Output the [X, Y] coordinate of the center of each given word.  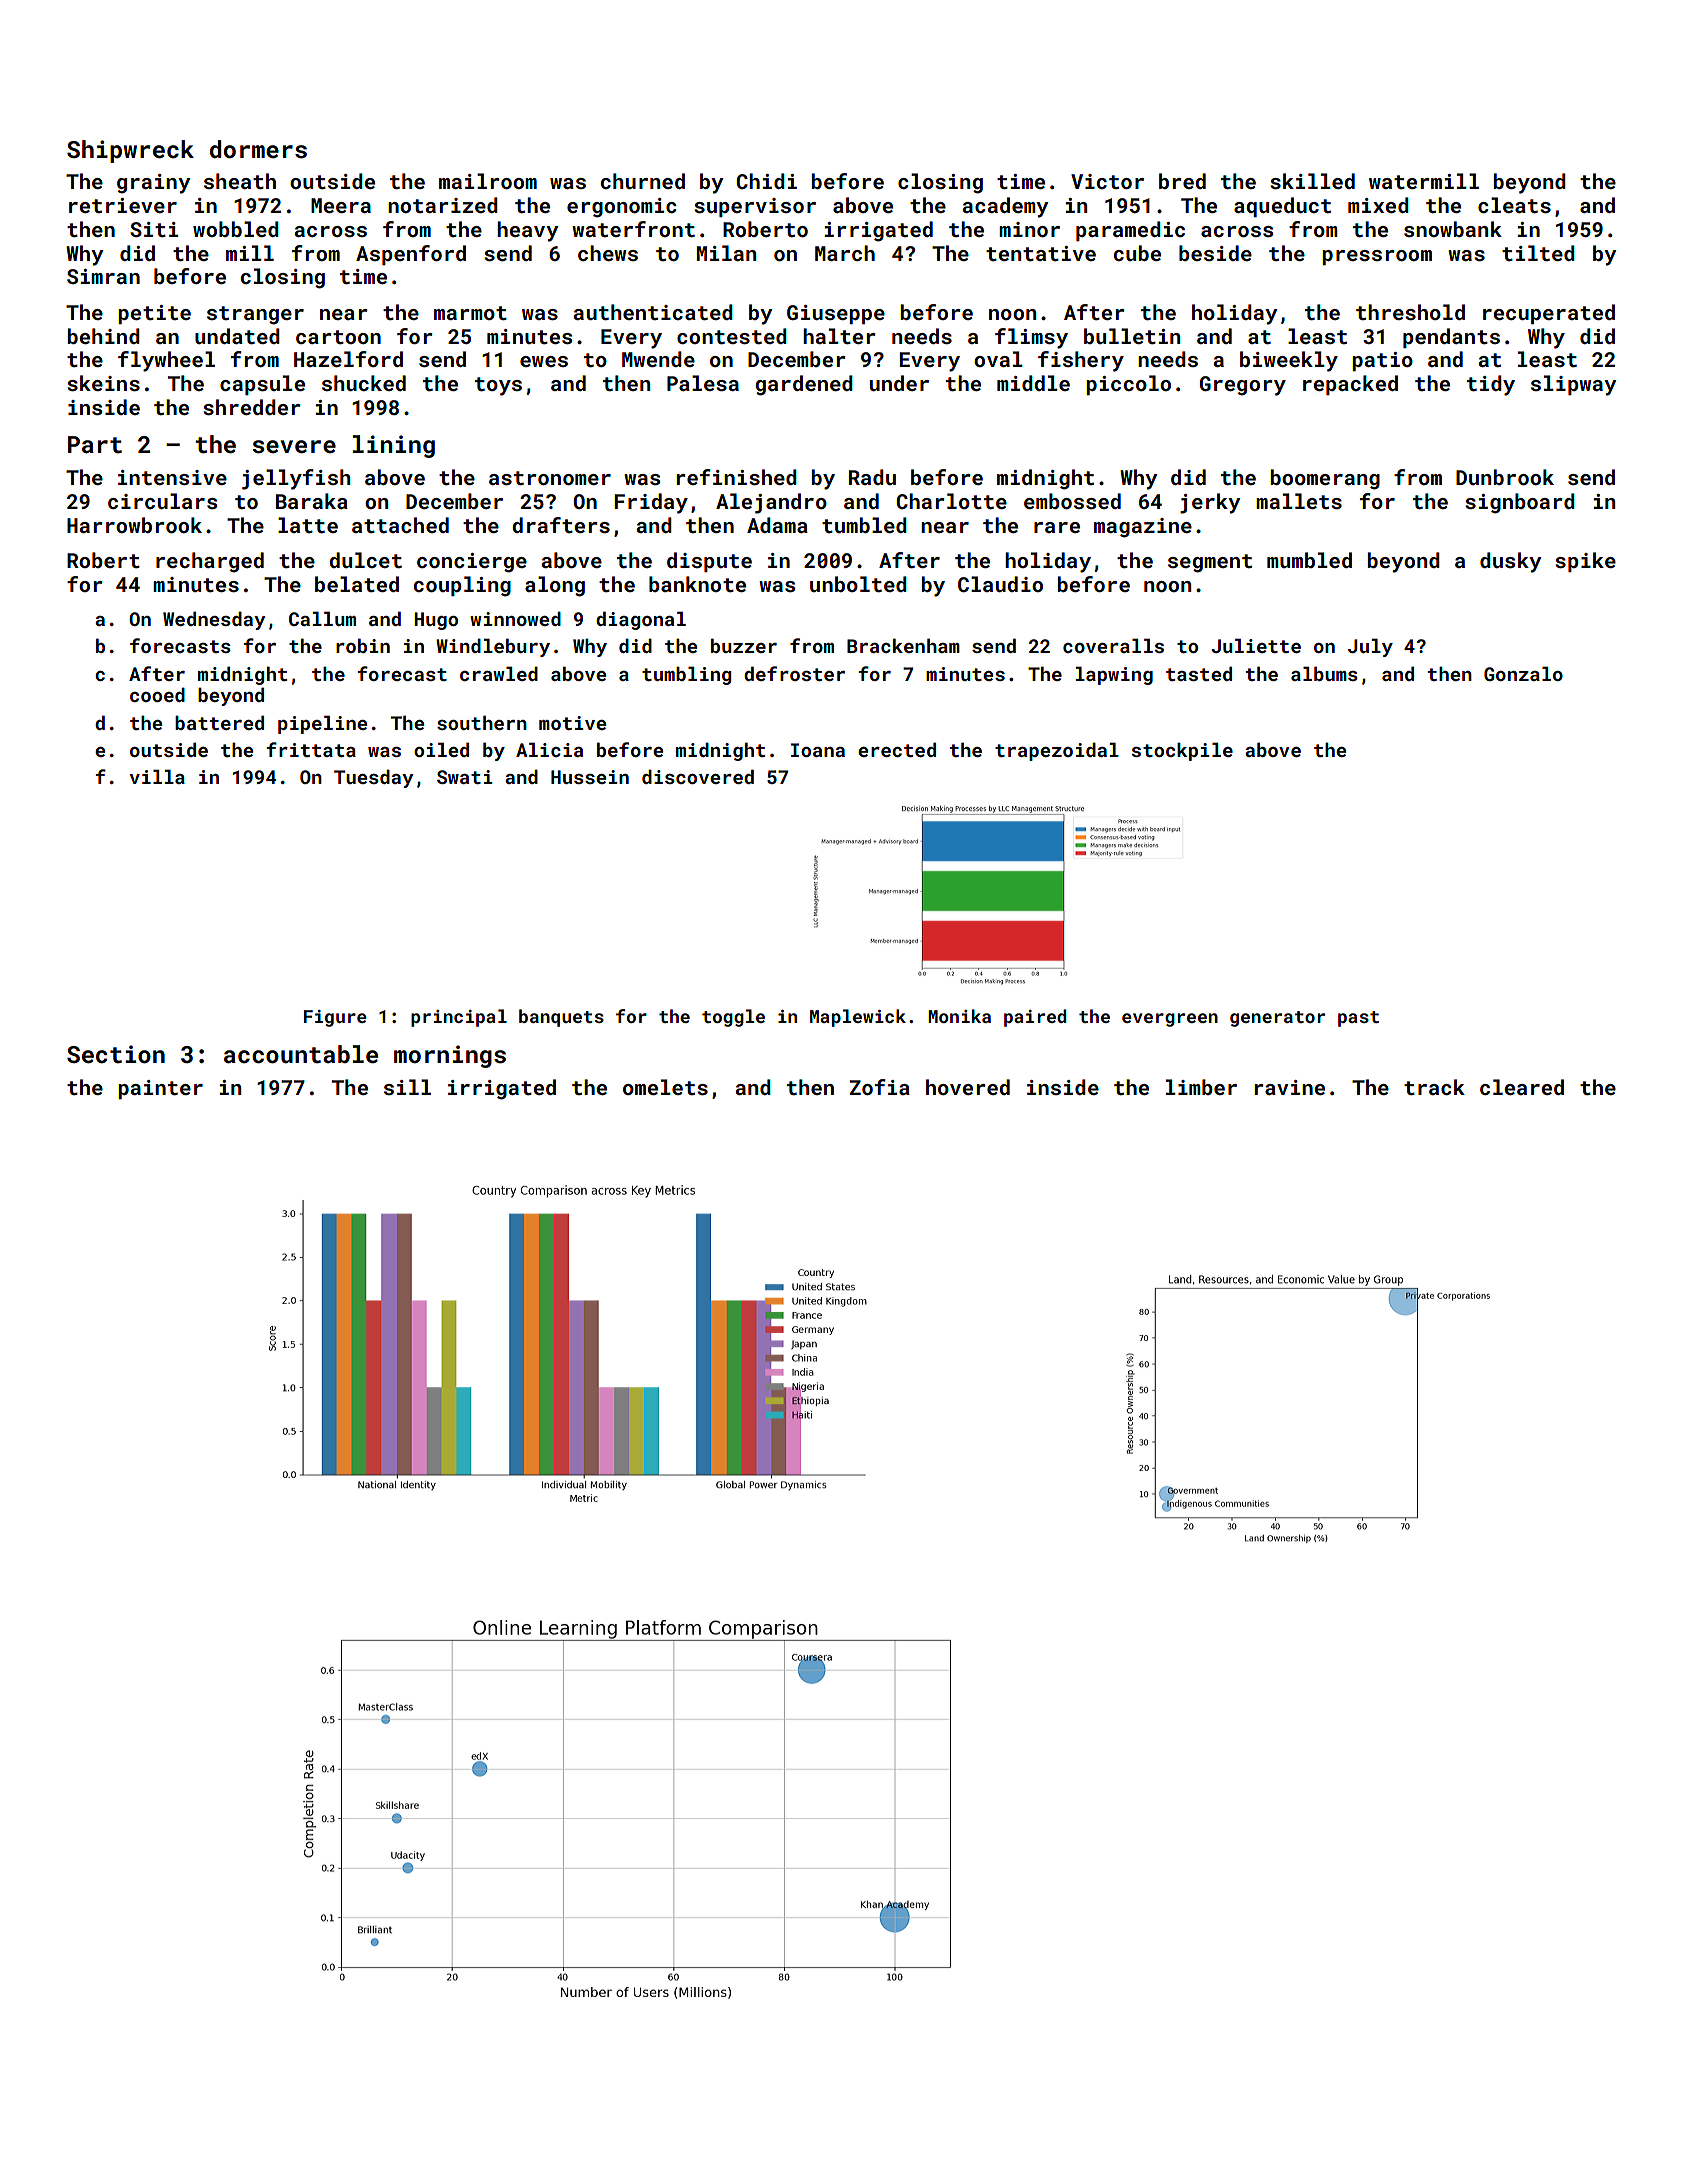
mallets [1299, 501]
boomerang [1325, 479]
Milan [726, 253]
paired [1035, 1018]
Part [95, 444]
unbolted [858, 584]
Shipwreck [130, 151]
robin [363, 645]
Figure [335, 1018]
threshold [1410, 312]
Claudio [1000, 584]
